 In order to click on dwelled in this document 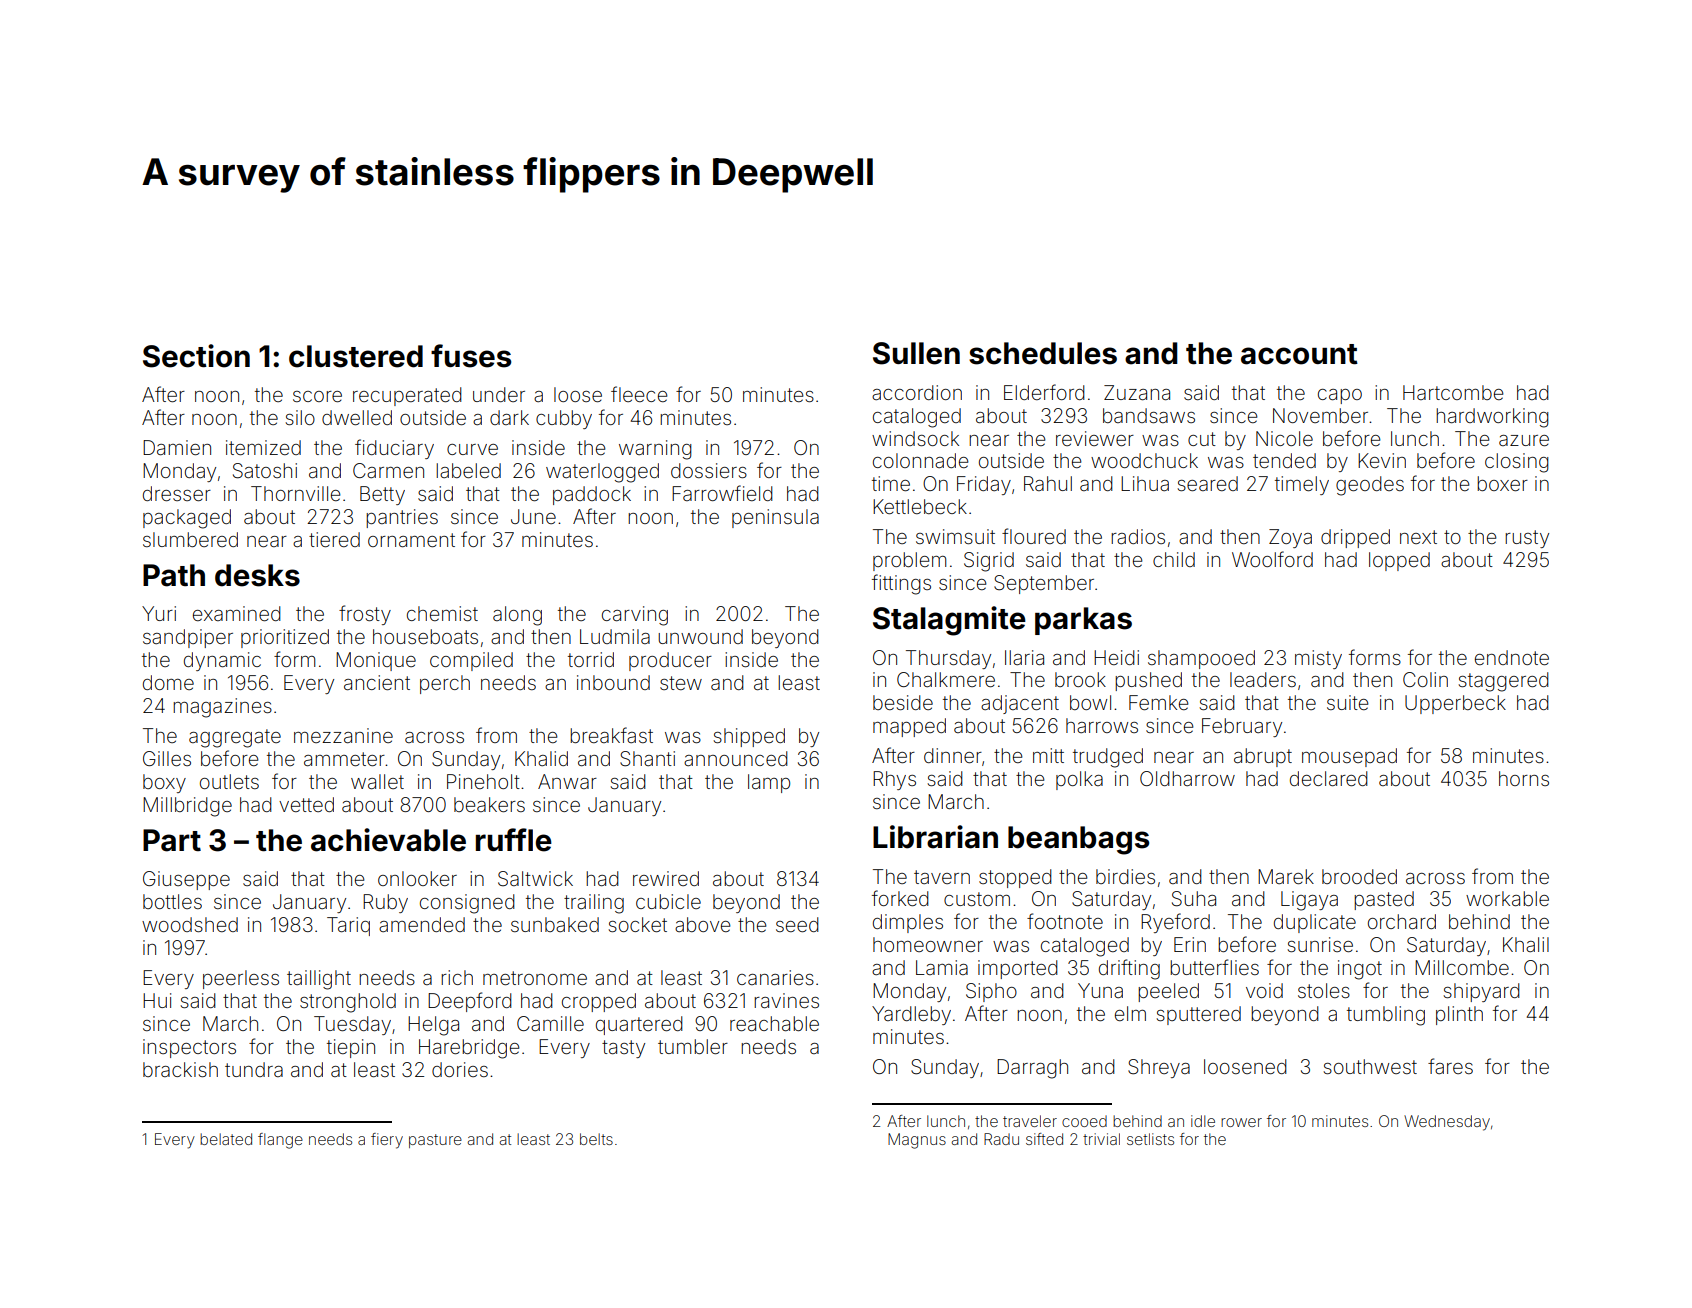, I will do `click(357, 417)`.
